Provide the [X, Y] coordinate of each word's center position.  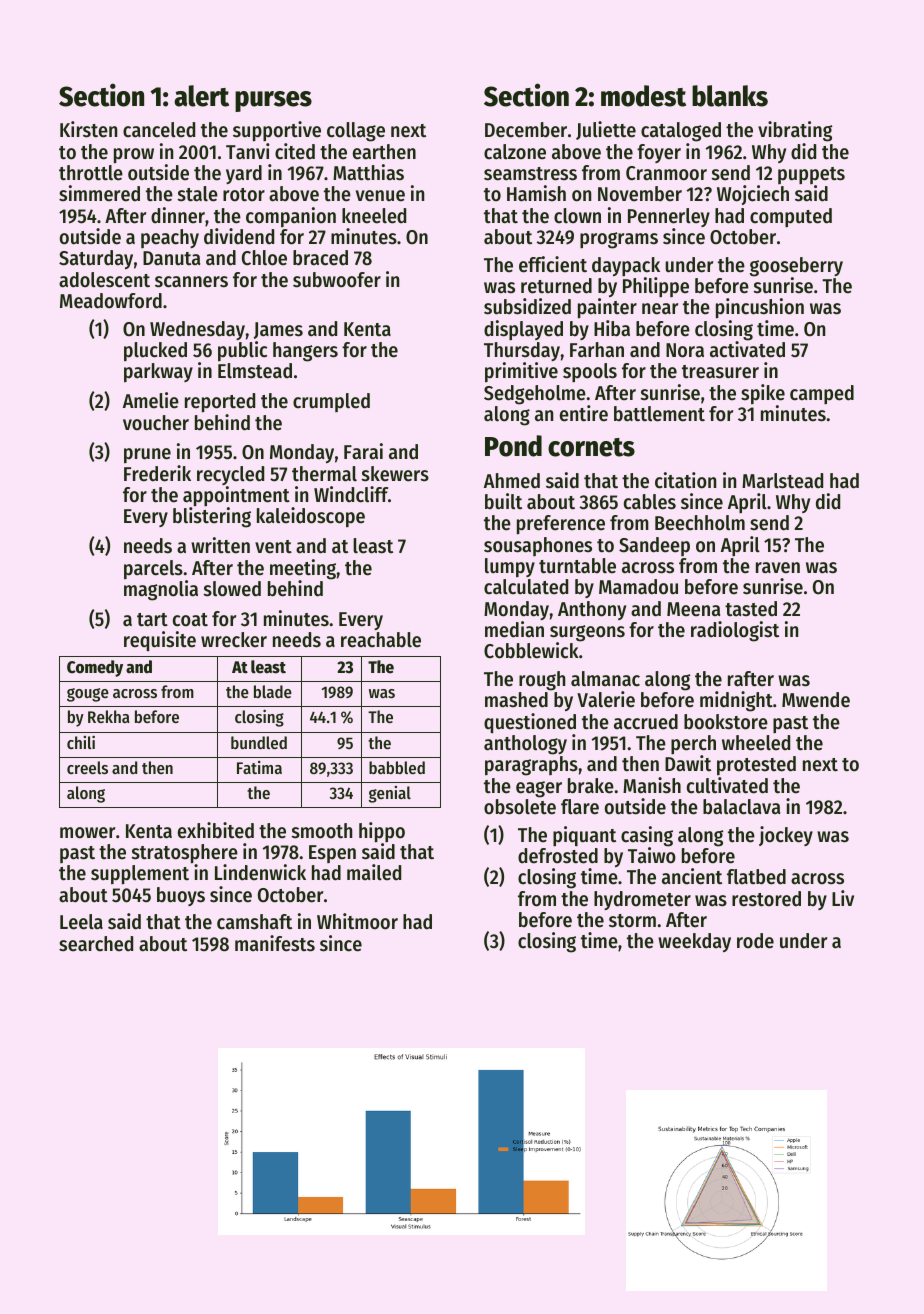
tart [152, 620]
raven [778, 568]
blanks [730, 96]
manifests [275, 943]
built [503, 501]
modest [643, 96]
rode [755, 941]
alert [201, 96]
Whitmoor [357, 921]
